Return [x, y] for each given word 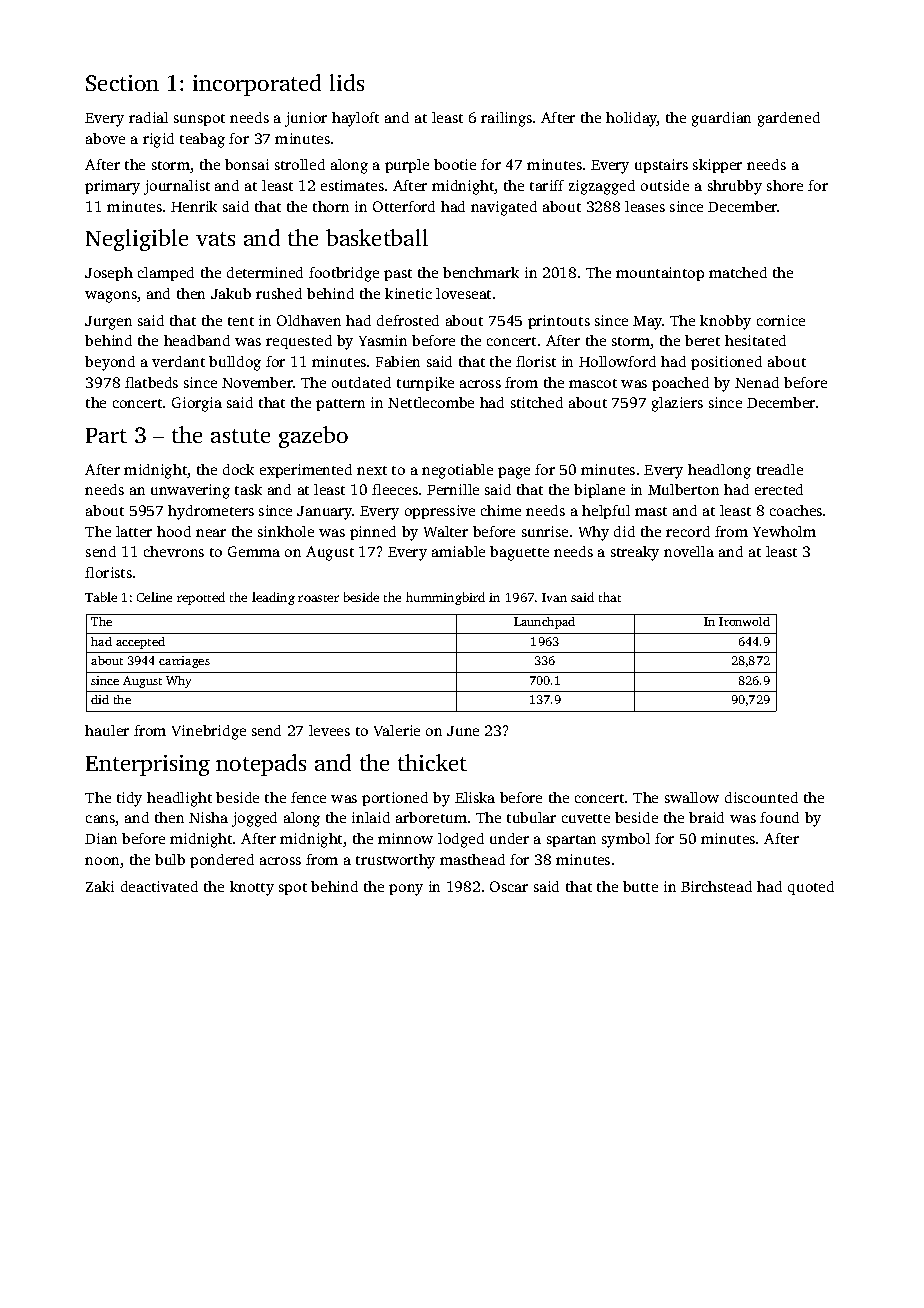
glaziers [677, 404]
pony [406, 890]
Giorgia [197, 404]
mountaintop [660, 274]
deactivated [159, 886]
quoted [811, 888]
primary [112, 187]
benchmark [481, 272]
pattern [340, 405]
